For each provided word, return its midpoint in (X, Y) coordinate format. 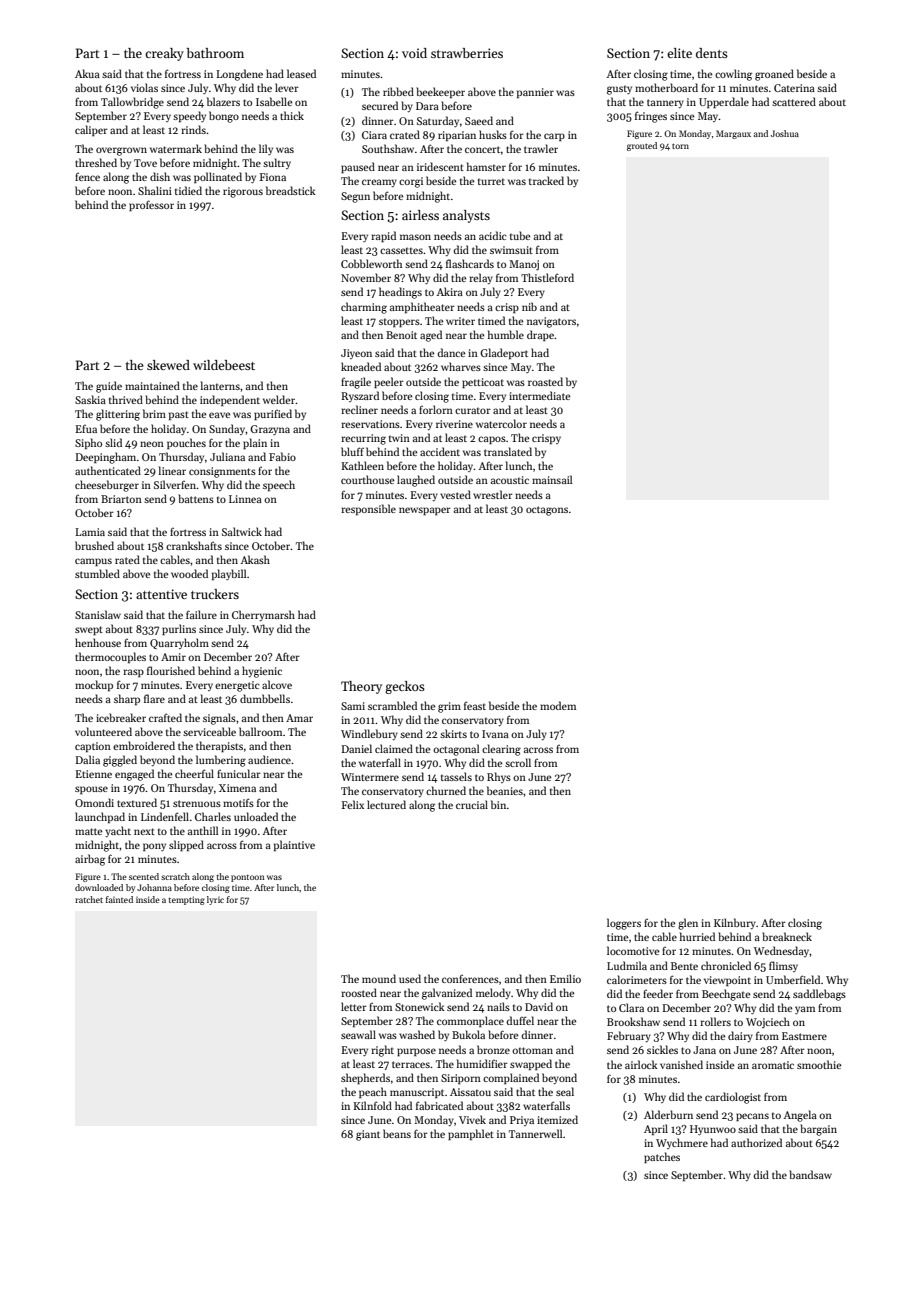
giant (368, 1135)
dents (712, 53)
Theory (361, 687)
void (414, 53)
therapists (219, 746)
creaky (164, 54)
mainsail (552, 479)
